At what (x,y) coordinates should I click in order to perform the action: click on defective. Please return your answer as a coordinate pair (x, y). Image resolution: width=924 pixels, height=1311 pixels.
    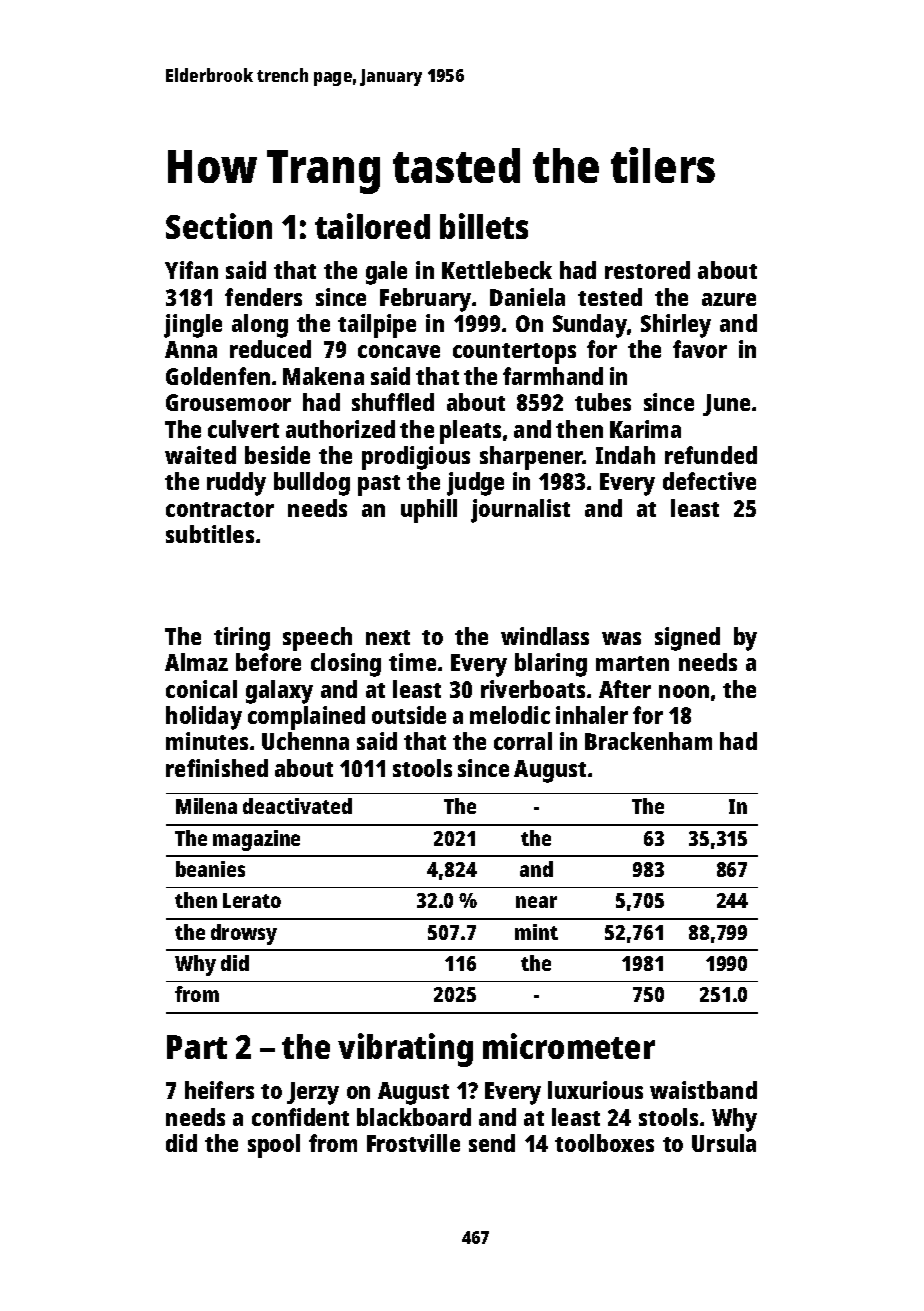
    Looking at the image, I should click on (709, 481).
